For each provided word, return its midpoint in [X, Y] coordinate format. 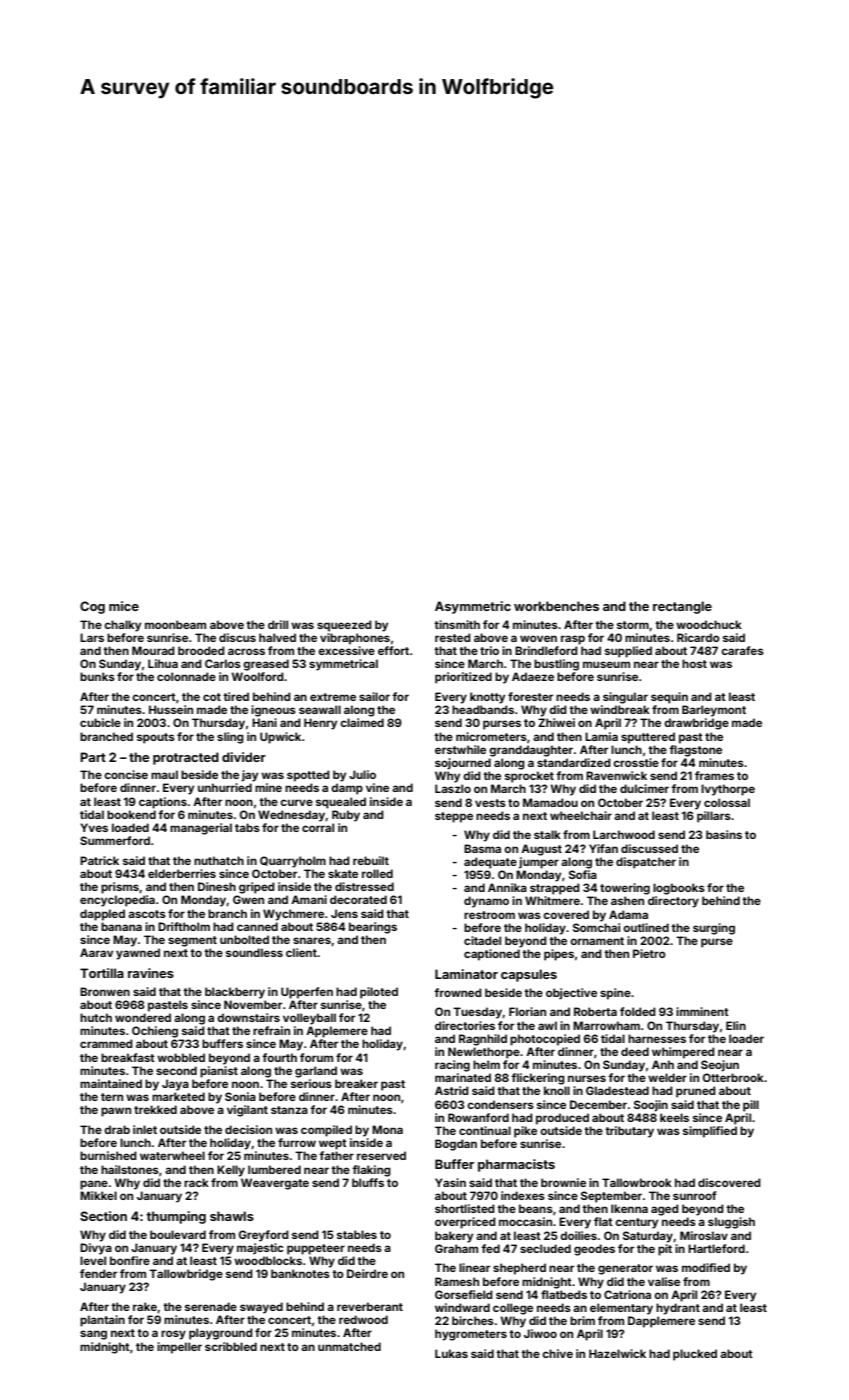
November [253, 1004]
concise [126, 774]
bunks [97, 676]
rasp [573, 640]
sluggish [731, 1223]
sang [93, 1335]
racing [452, 1066]
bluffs [368, 1182]
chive [557, 1353]
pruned [696, 1092]
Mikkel [98, 1195]
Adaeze [533, 676]
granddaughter [531, 751]
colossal [727, 802]
